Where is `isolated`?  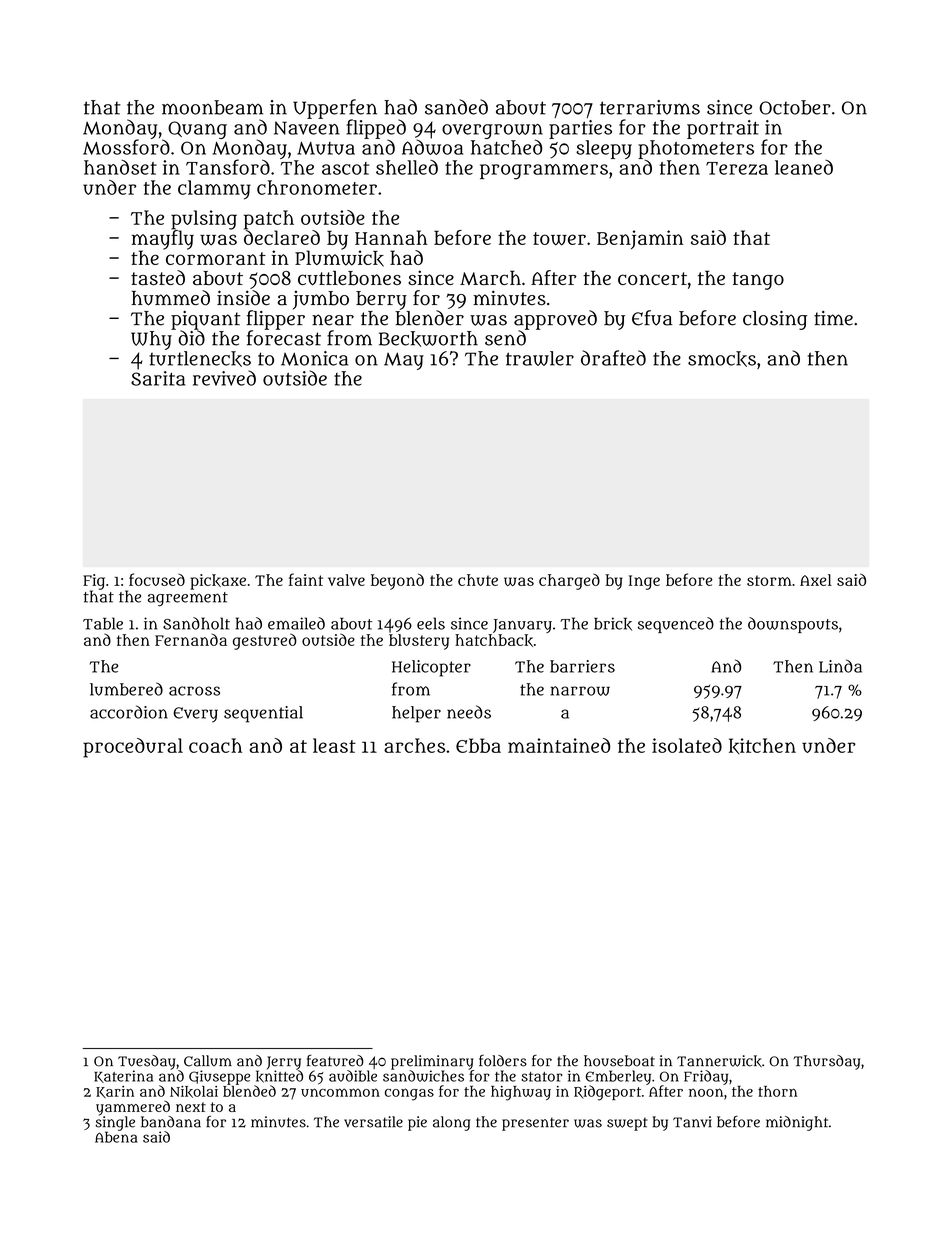 isolated is located at coordinates (687, 745).
